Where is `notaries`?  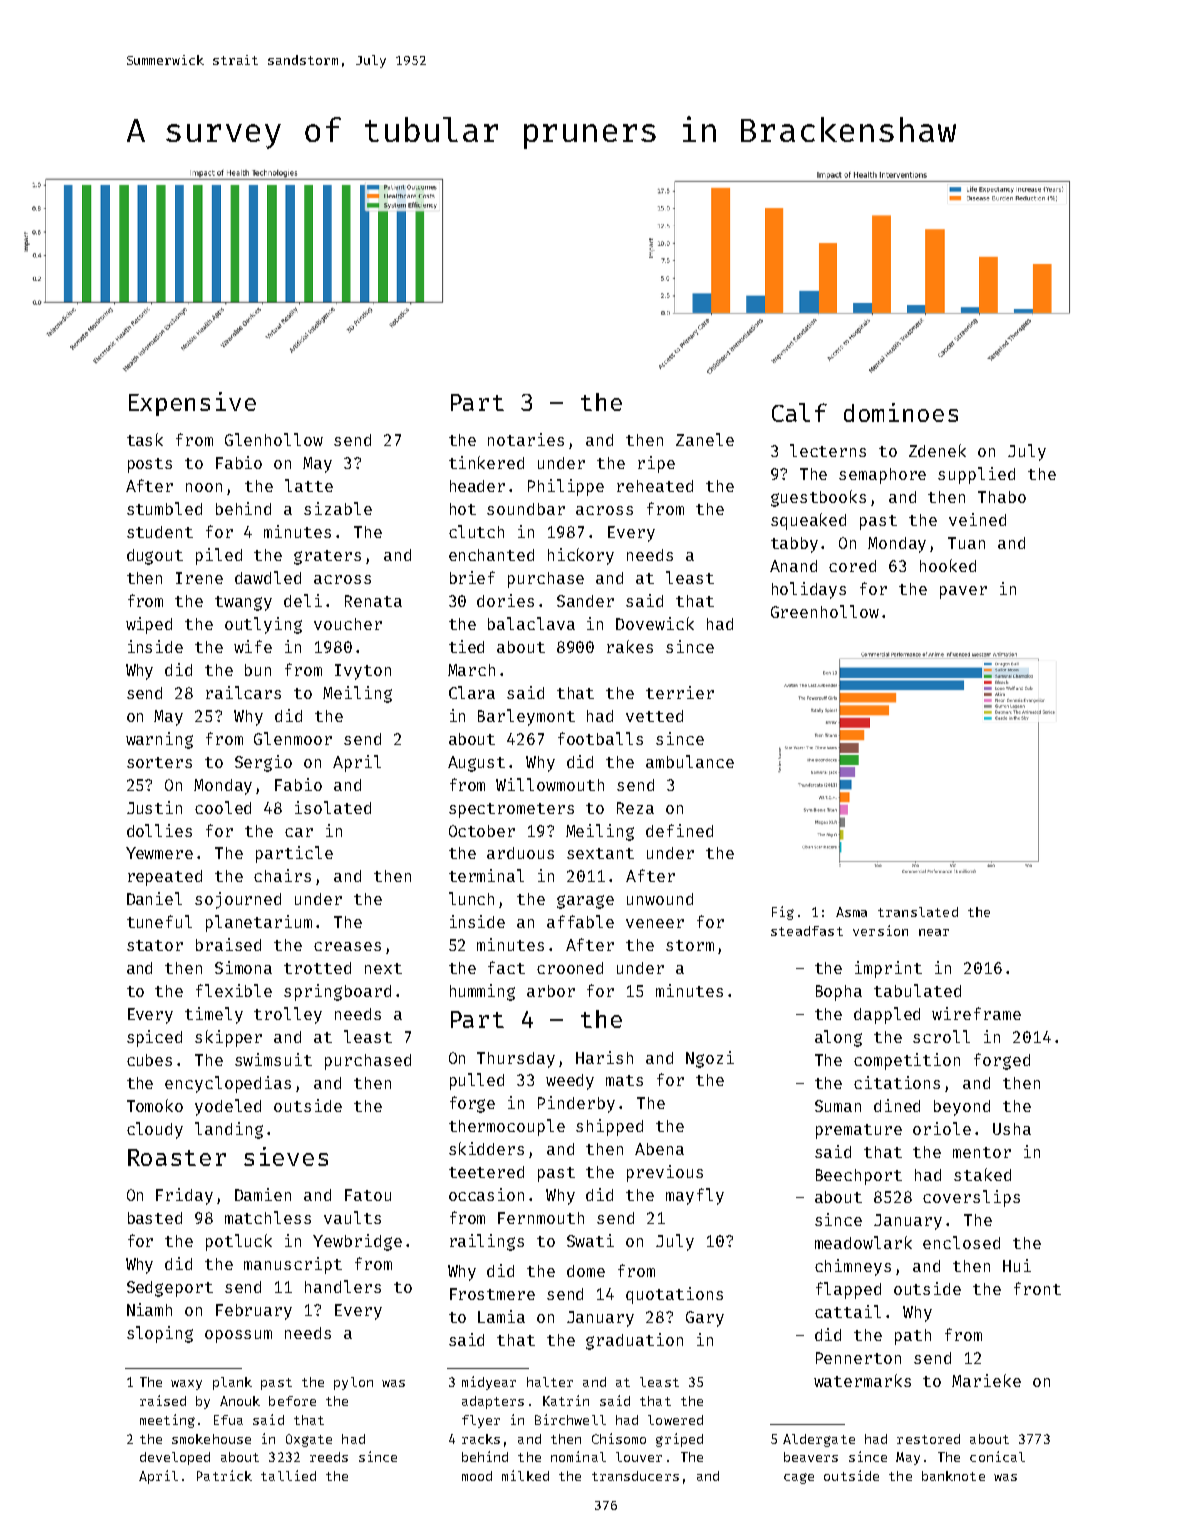 notaries is located at coordinates (526, 439).
